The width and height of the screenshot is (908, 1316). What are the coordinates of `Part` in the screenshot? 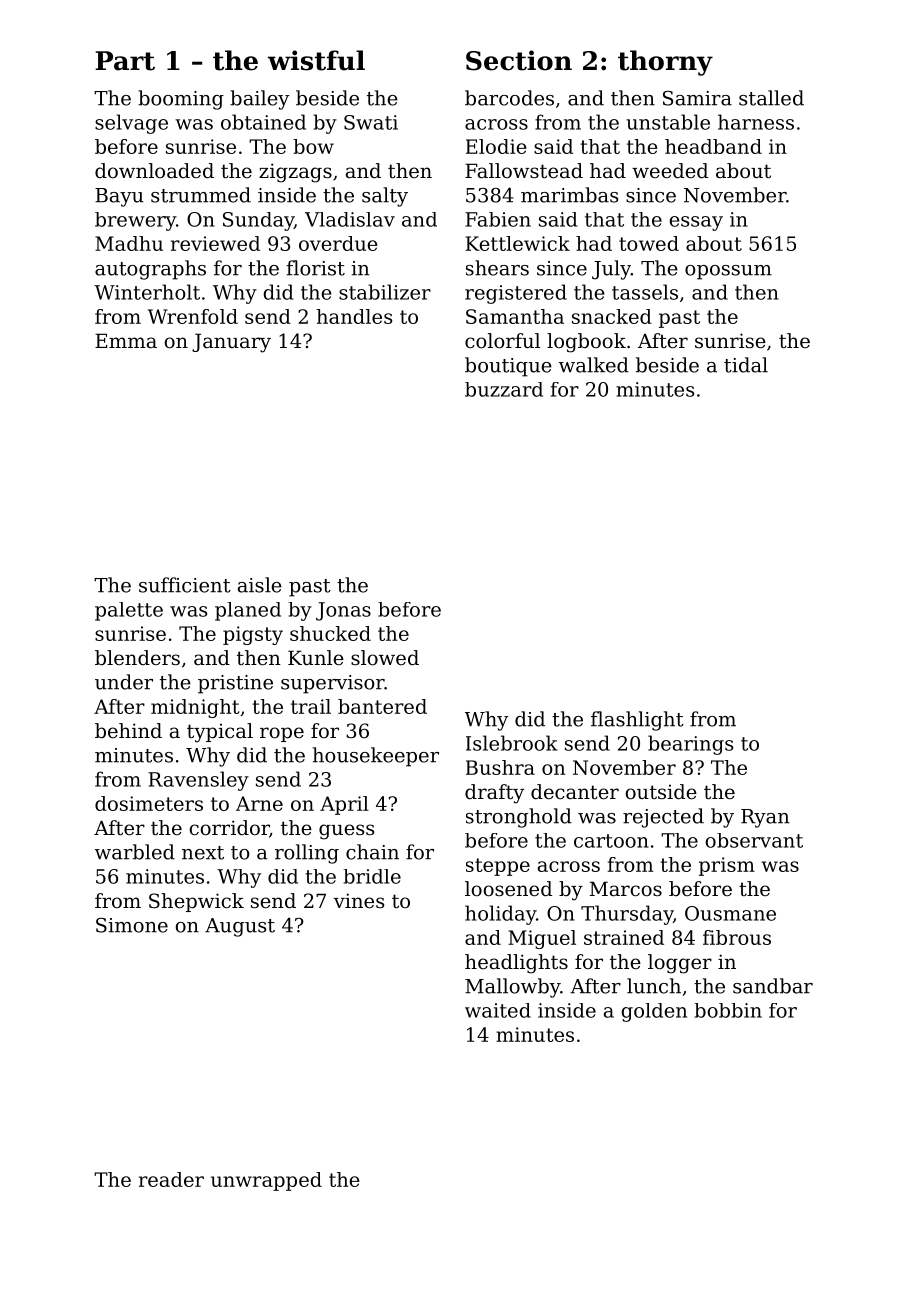 It's located at (125, 61).
